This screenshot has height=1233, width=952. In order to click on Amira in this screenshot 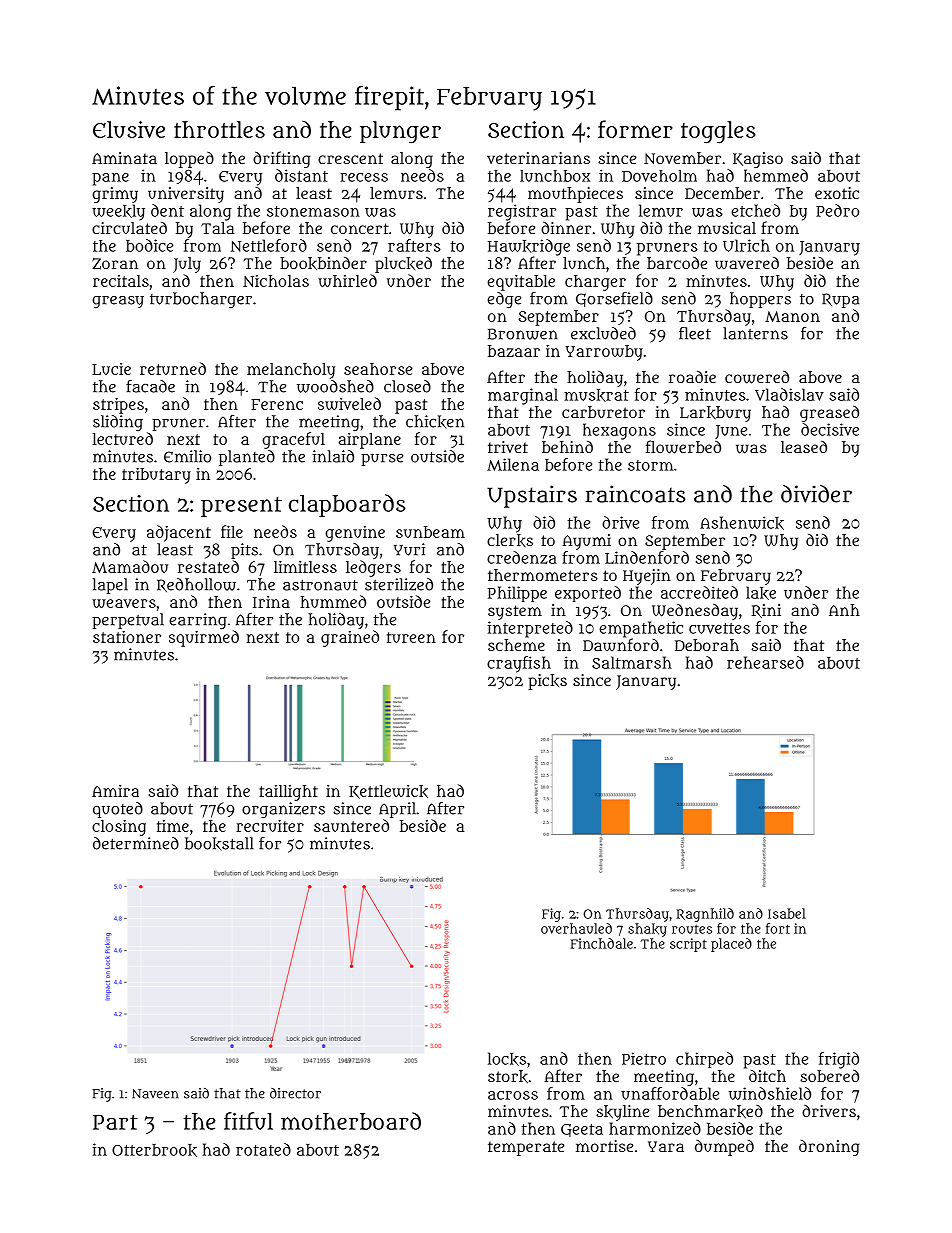, I will do `click(115, 791)`.
